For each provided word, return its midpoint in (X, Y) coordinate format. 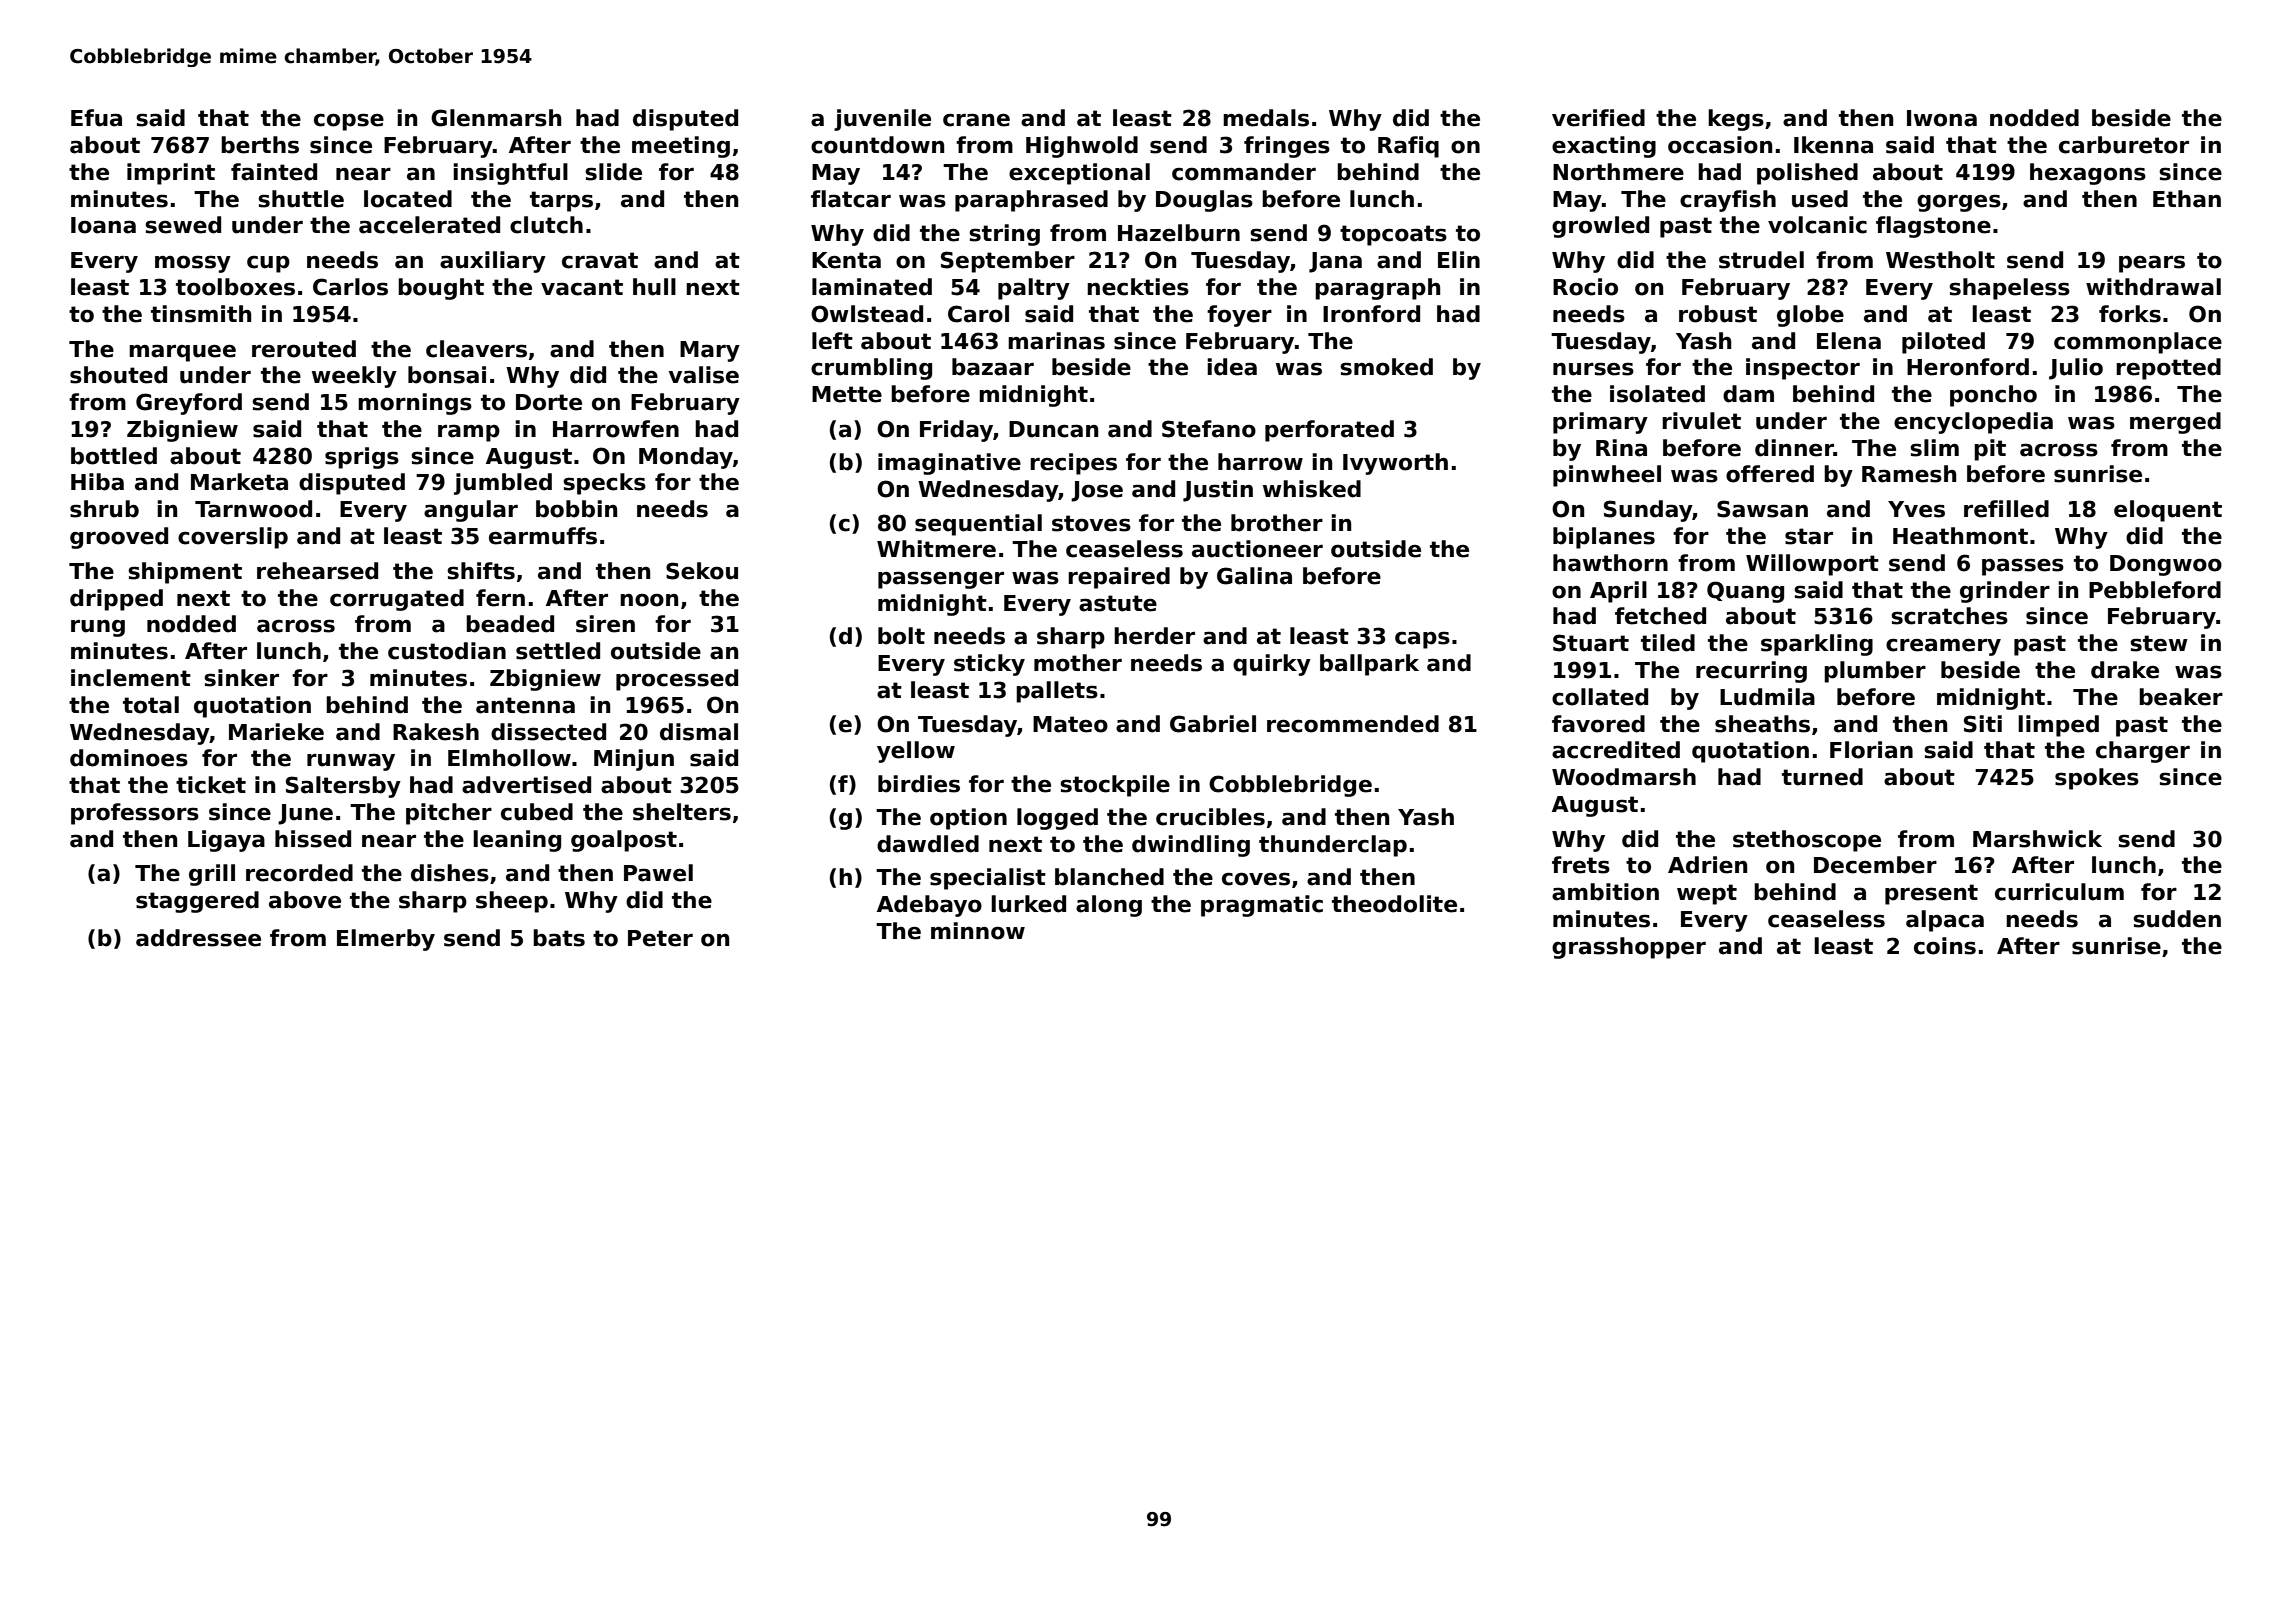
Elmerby (386, 940)
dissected (548, 732)
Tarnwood (253, 509)
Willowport (1812, 565)
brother (1277, 523)
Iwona (1942, 118)
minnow (978, 931)
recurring (1751, 672)
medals (1266, 118)
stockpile (1115, 786)
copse (349, 122)
